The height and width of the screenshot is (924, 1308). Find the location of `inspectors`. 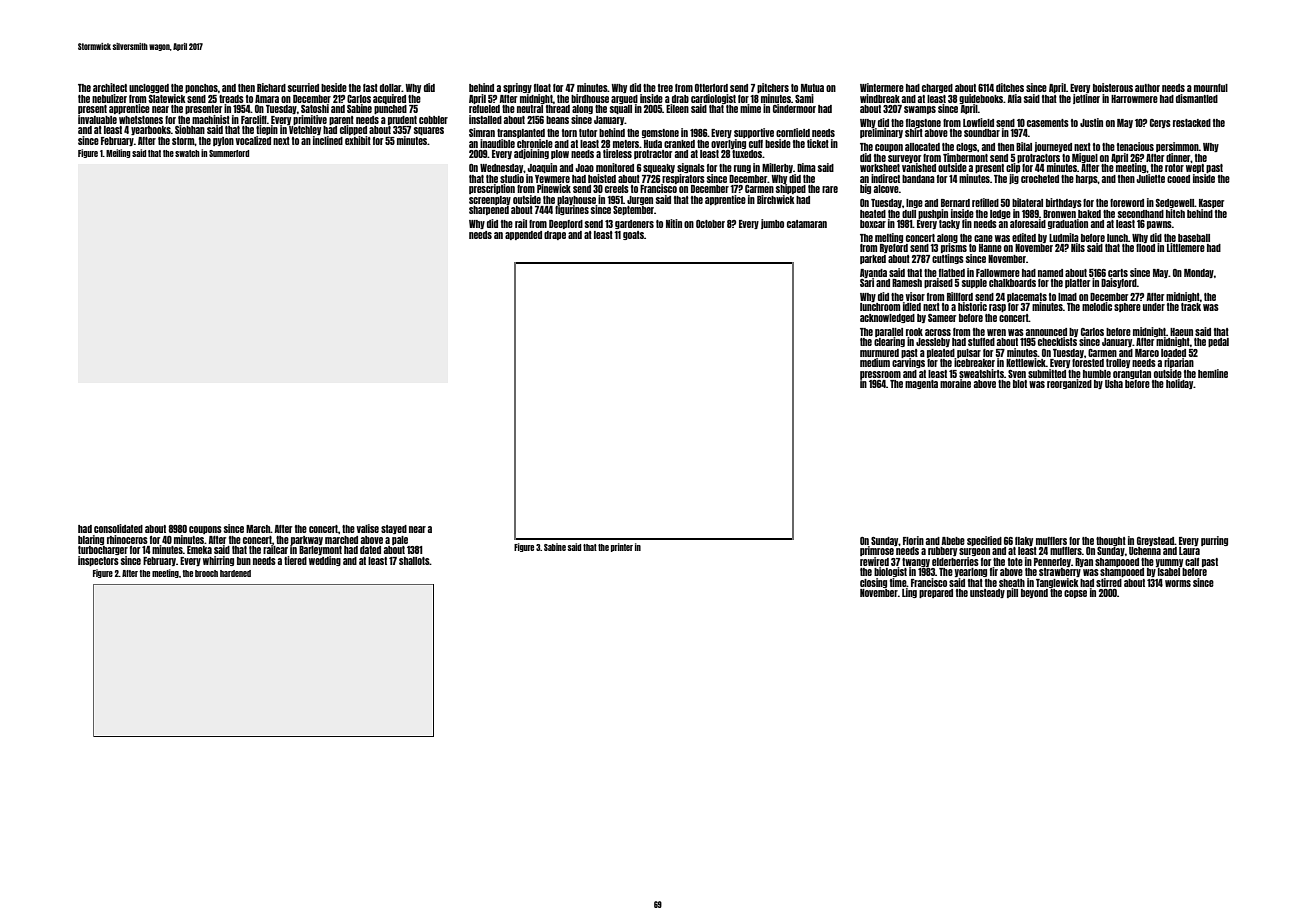

inspectors is located at coordinates (98, 561).
